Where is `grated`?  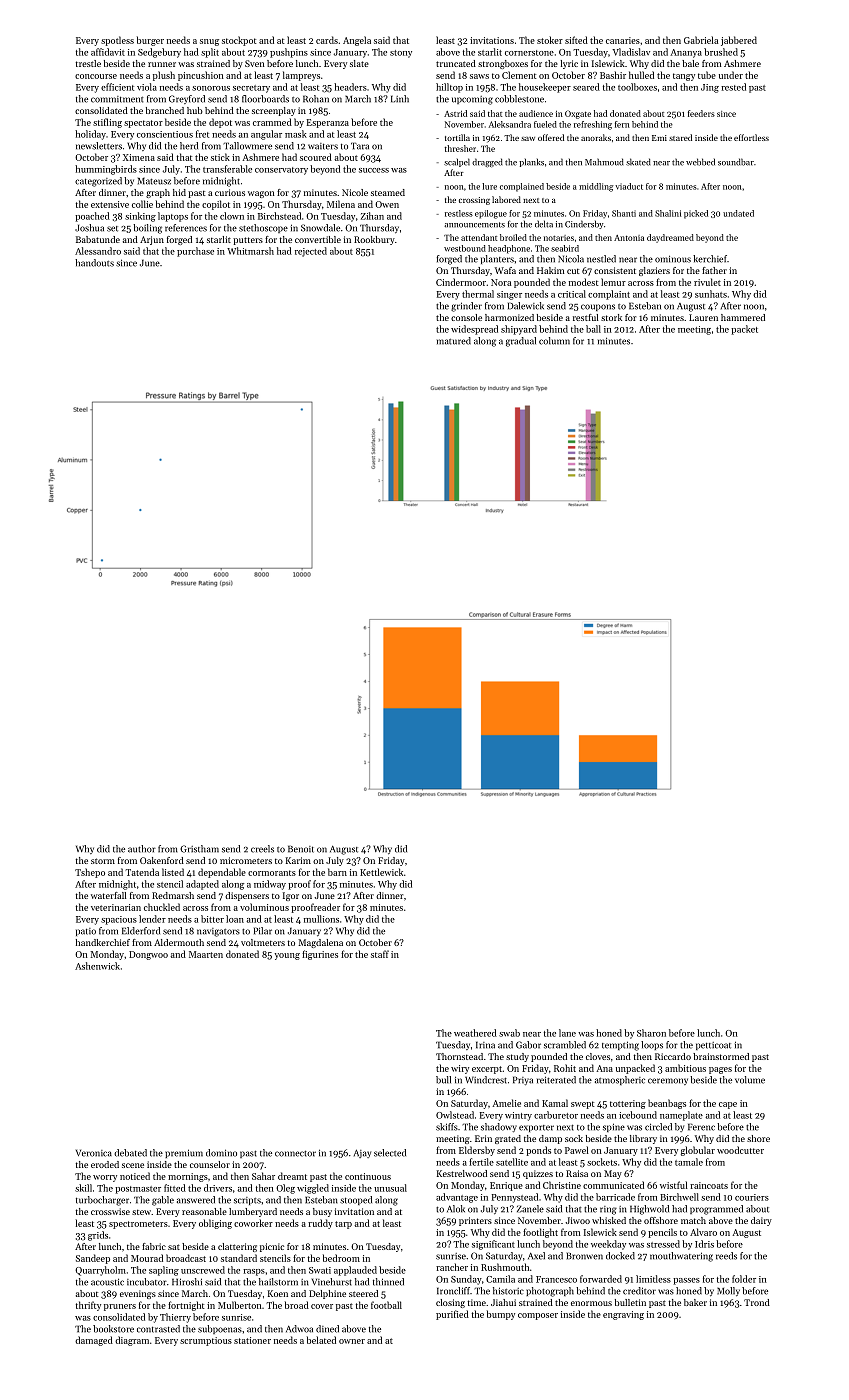
grated is located at coordinates (508, 1139).
